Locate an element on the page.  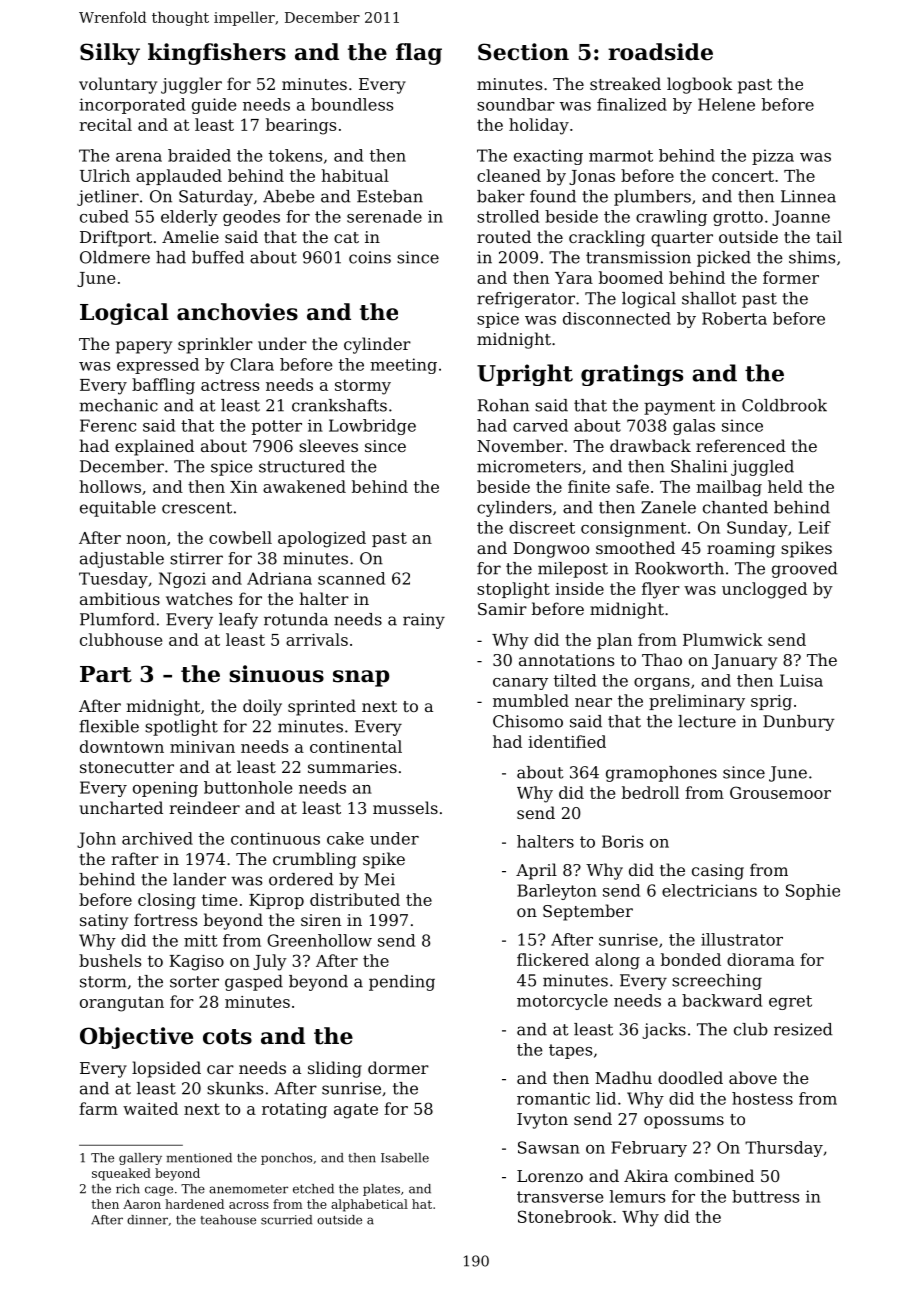
Silky is located at coordinates (110, 54).
